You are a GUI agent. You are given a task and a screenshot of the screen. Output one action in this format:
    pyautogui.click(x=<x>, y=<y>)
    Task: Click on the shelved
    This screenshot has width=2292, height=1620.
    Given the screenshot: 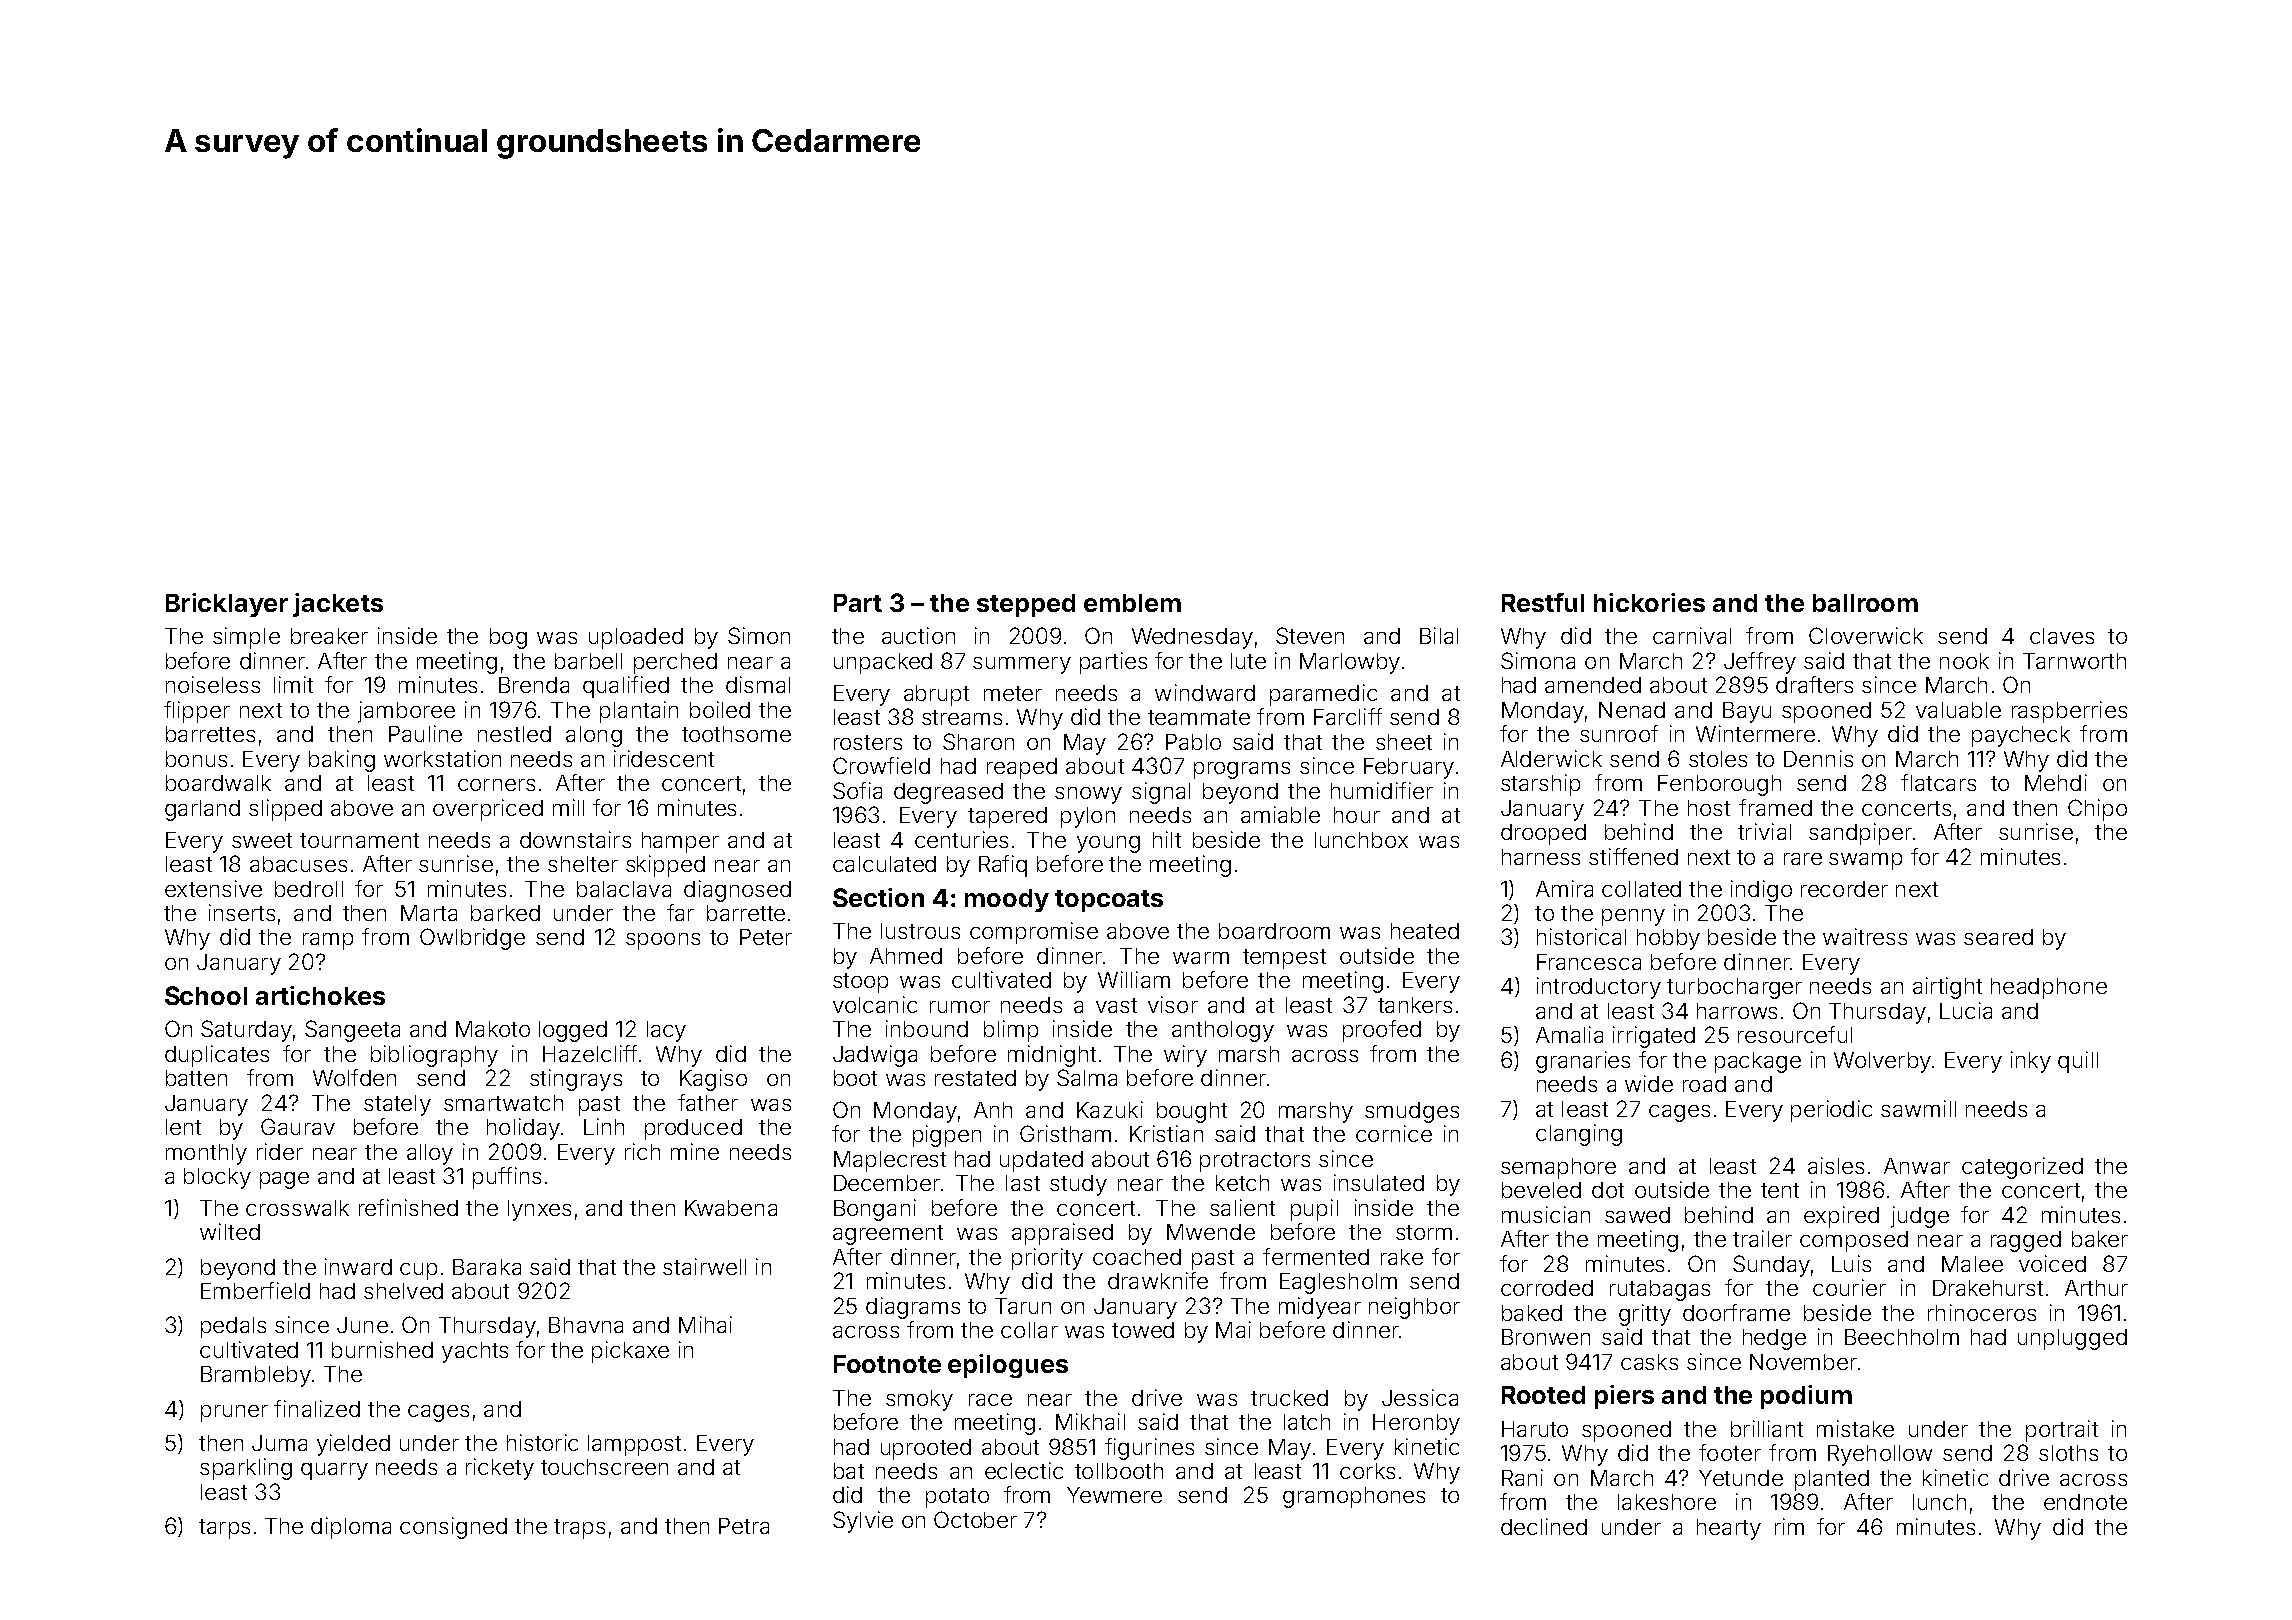 What is the action you would take?
    pyautogui.click(x=403, y=1291)
